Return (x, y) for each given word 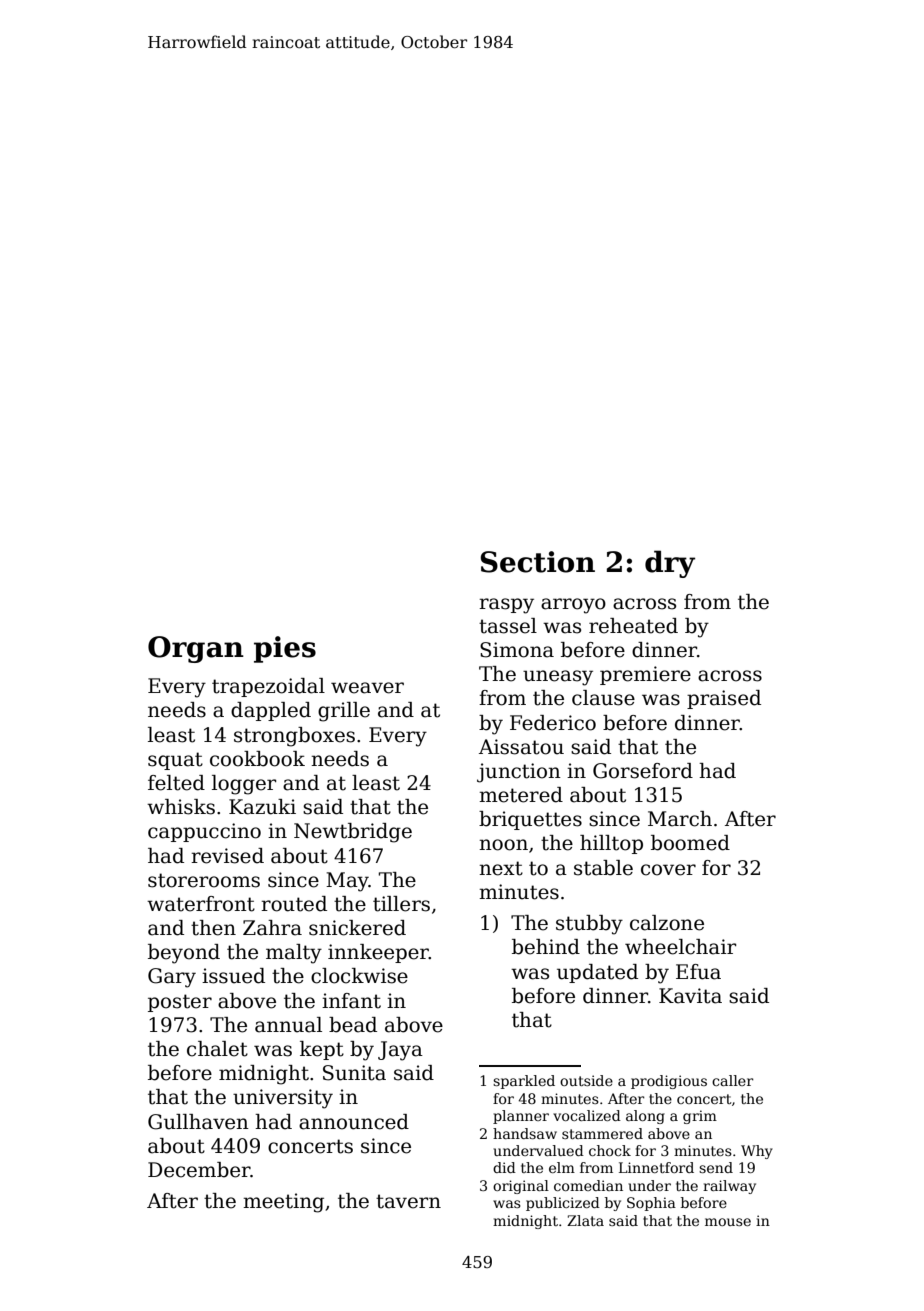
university (283, 1099)
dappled (271, 711)
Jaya (400, 1051)
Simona (517, 650)
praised (724, 699)
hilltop (611, 844)
